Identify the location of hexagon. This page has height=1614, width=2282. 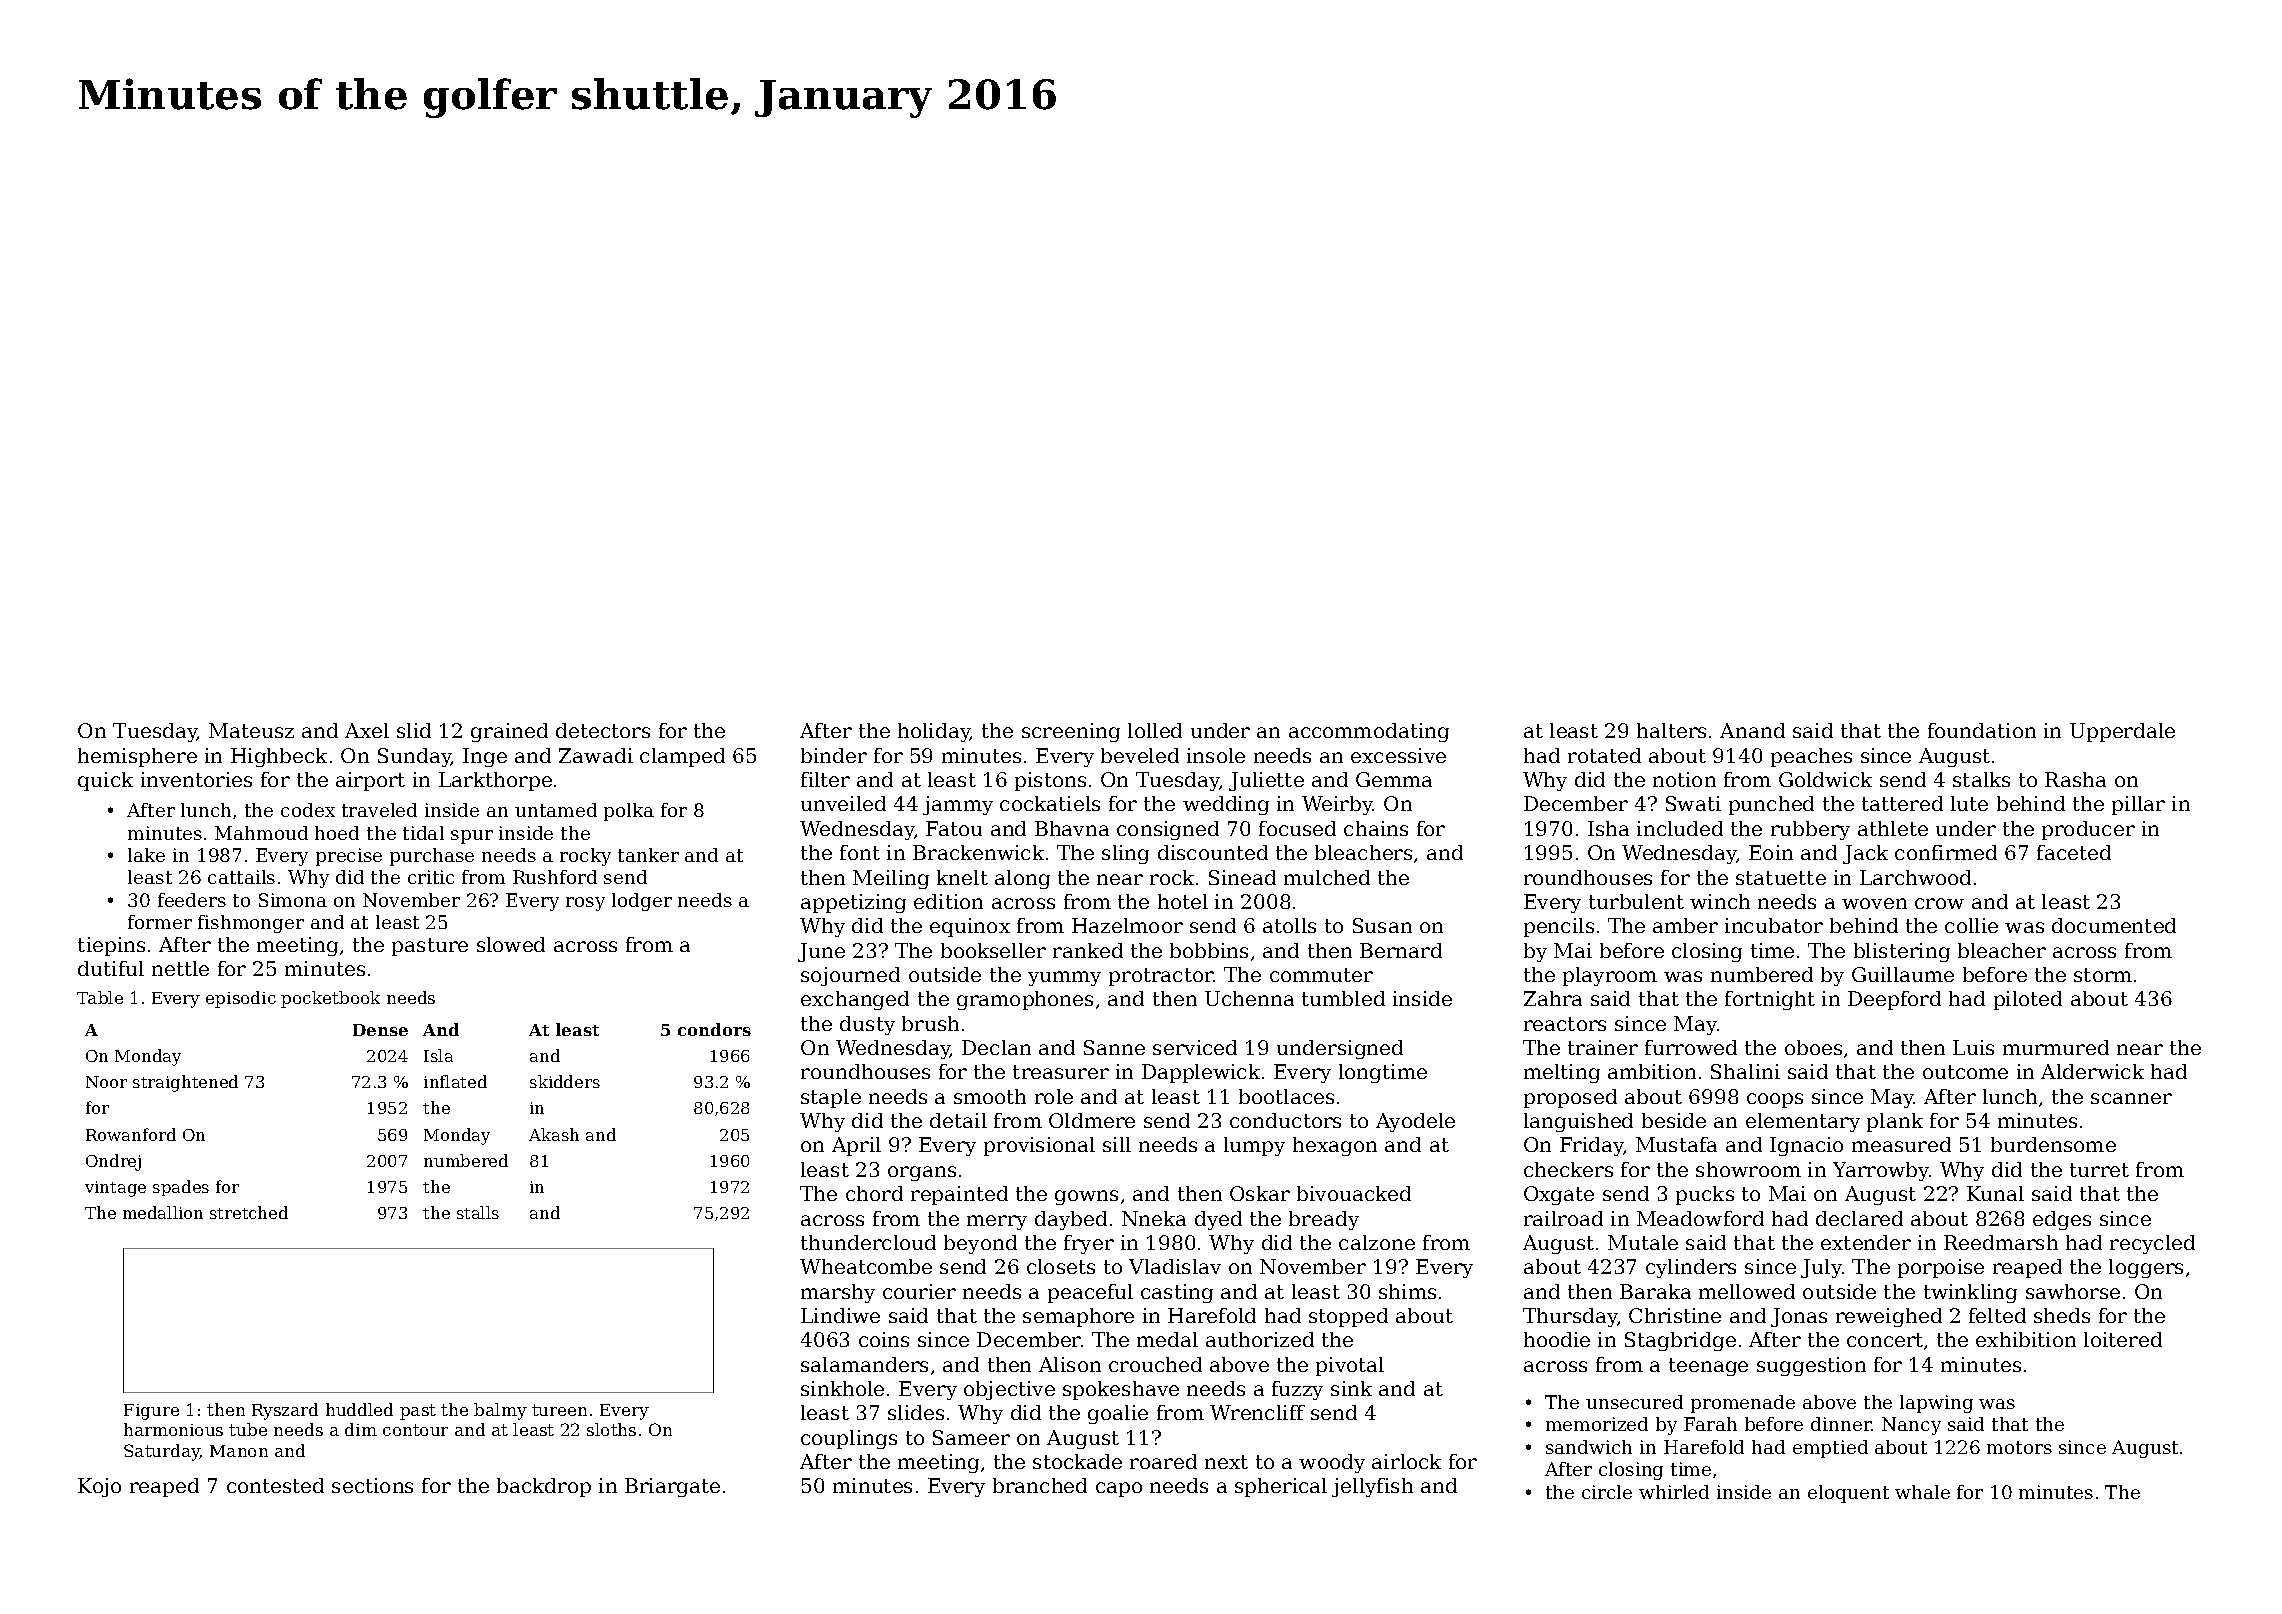
(1335, 1146).
